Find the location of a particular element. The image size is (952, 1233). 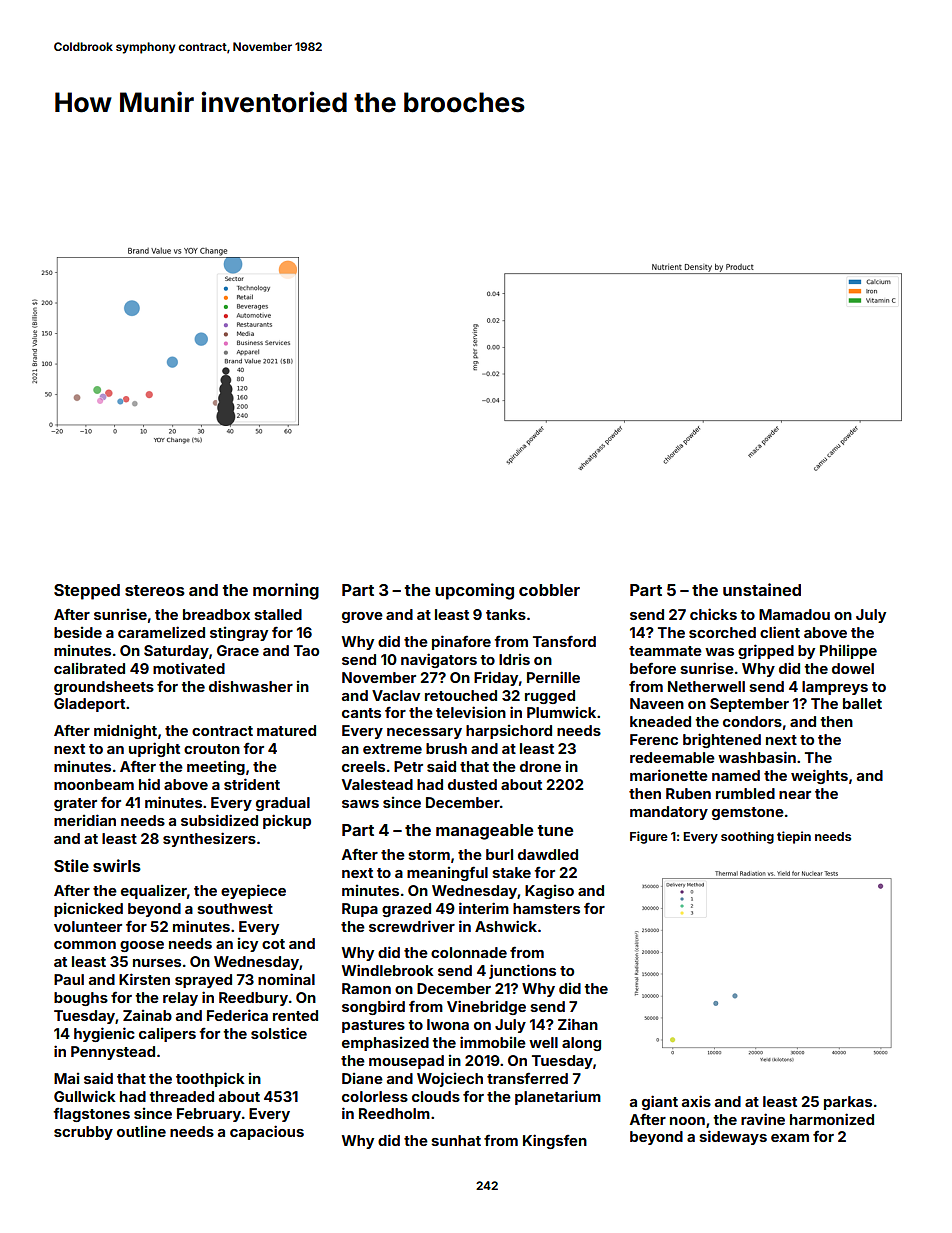

Stepped is located at coordinates (87, 592).
